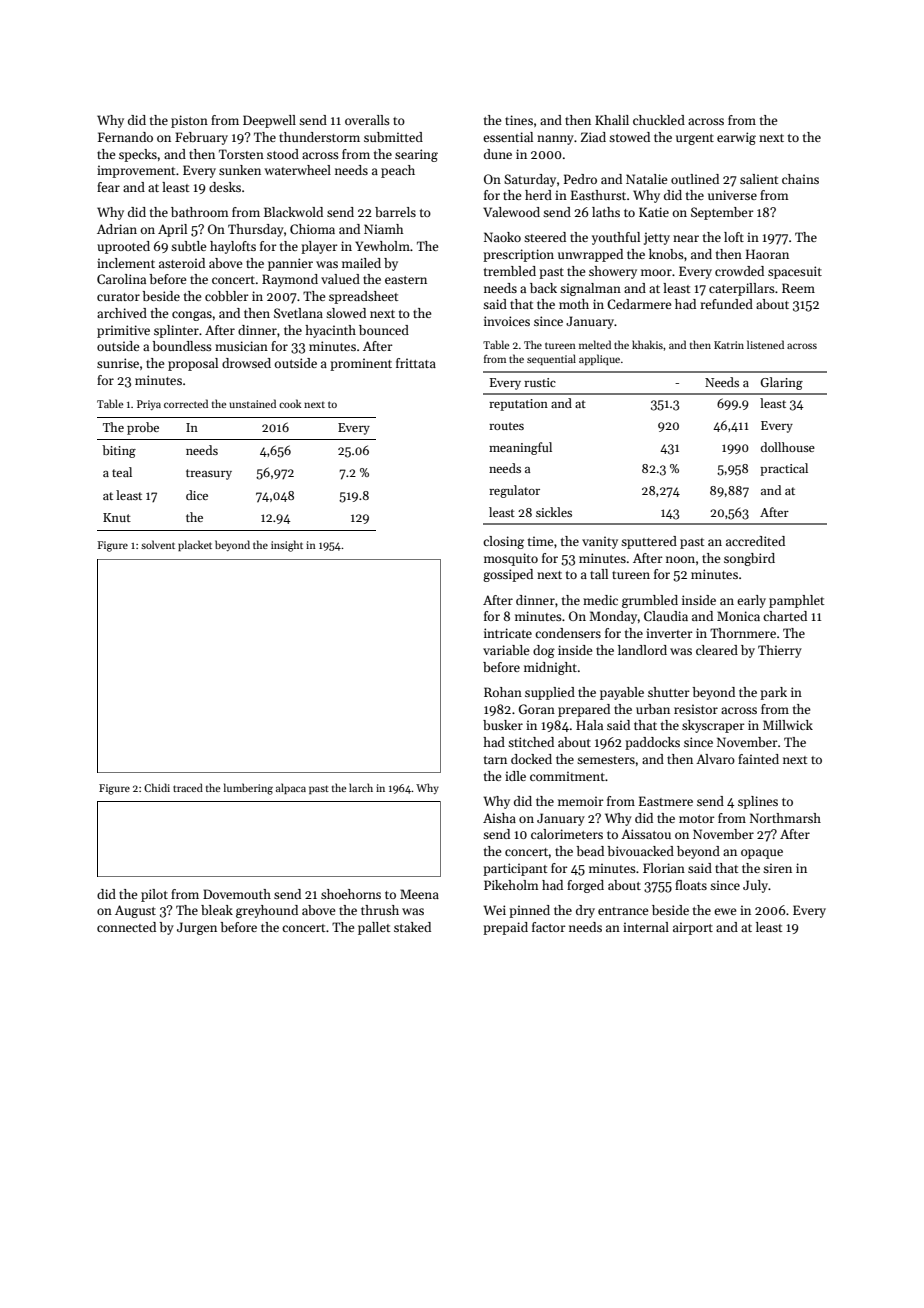 The height and width of the document is (1308, 924). Describe the element at coordinates (649, 542) in the document. I see `sputtered` at that location.
